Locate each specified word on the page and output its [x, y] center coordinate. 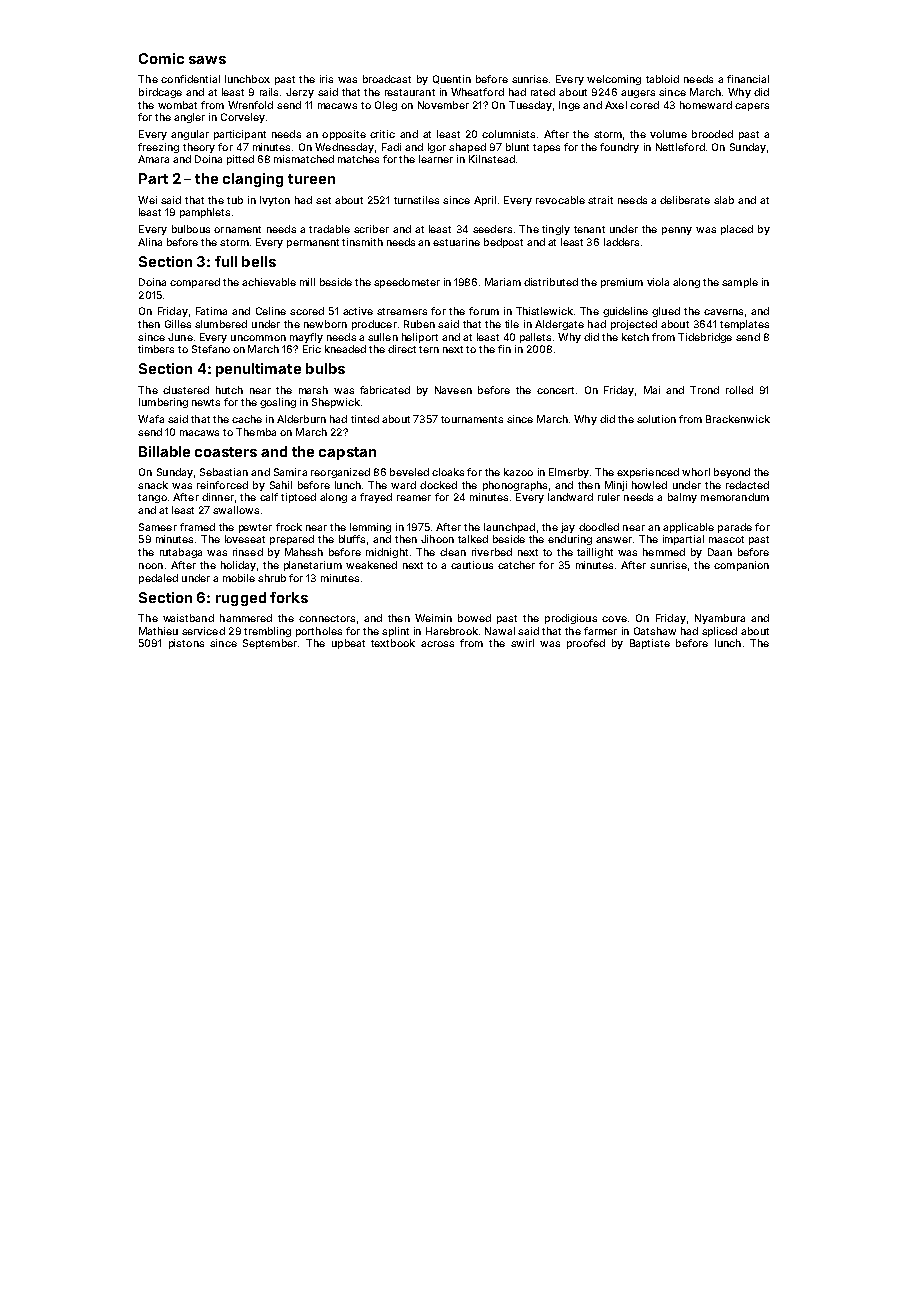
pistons [186, 644]
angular [190, 135]
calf [269, 497]
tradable [329, 229]
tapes [546, 148]
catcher [516, 565]
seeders [492, 229]
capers [752, 107]
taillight [595, 553]
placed [737, 230]
